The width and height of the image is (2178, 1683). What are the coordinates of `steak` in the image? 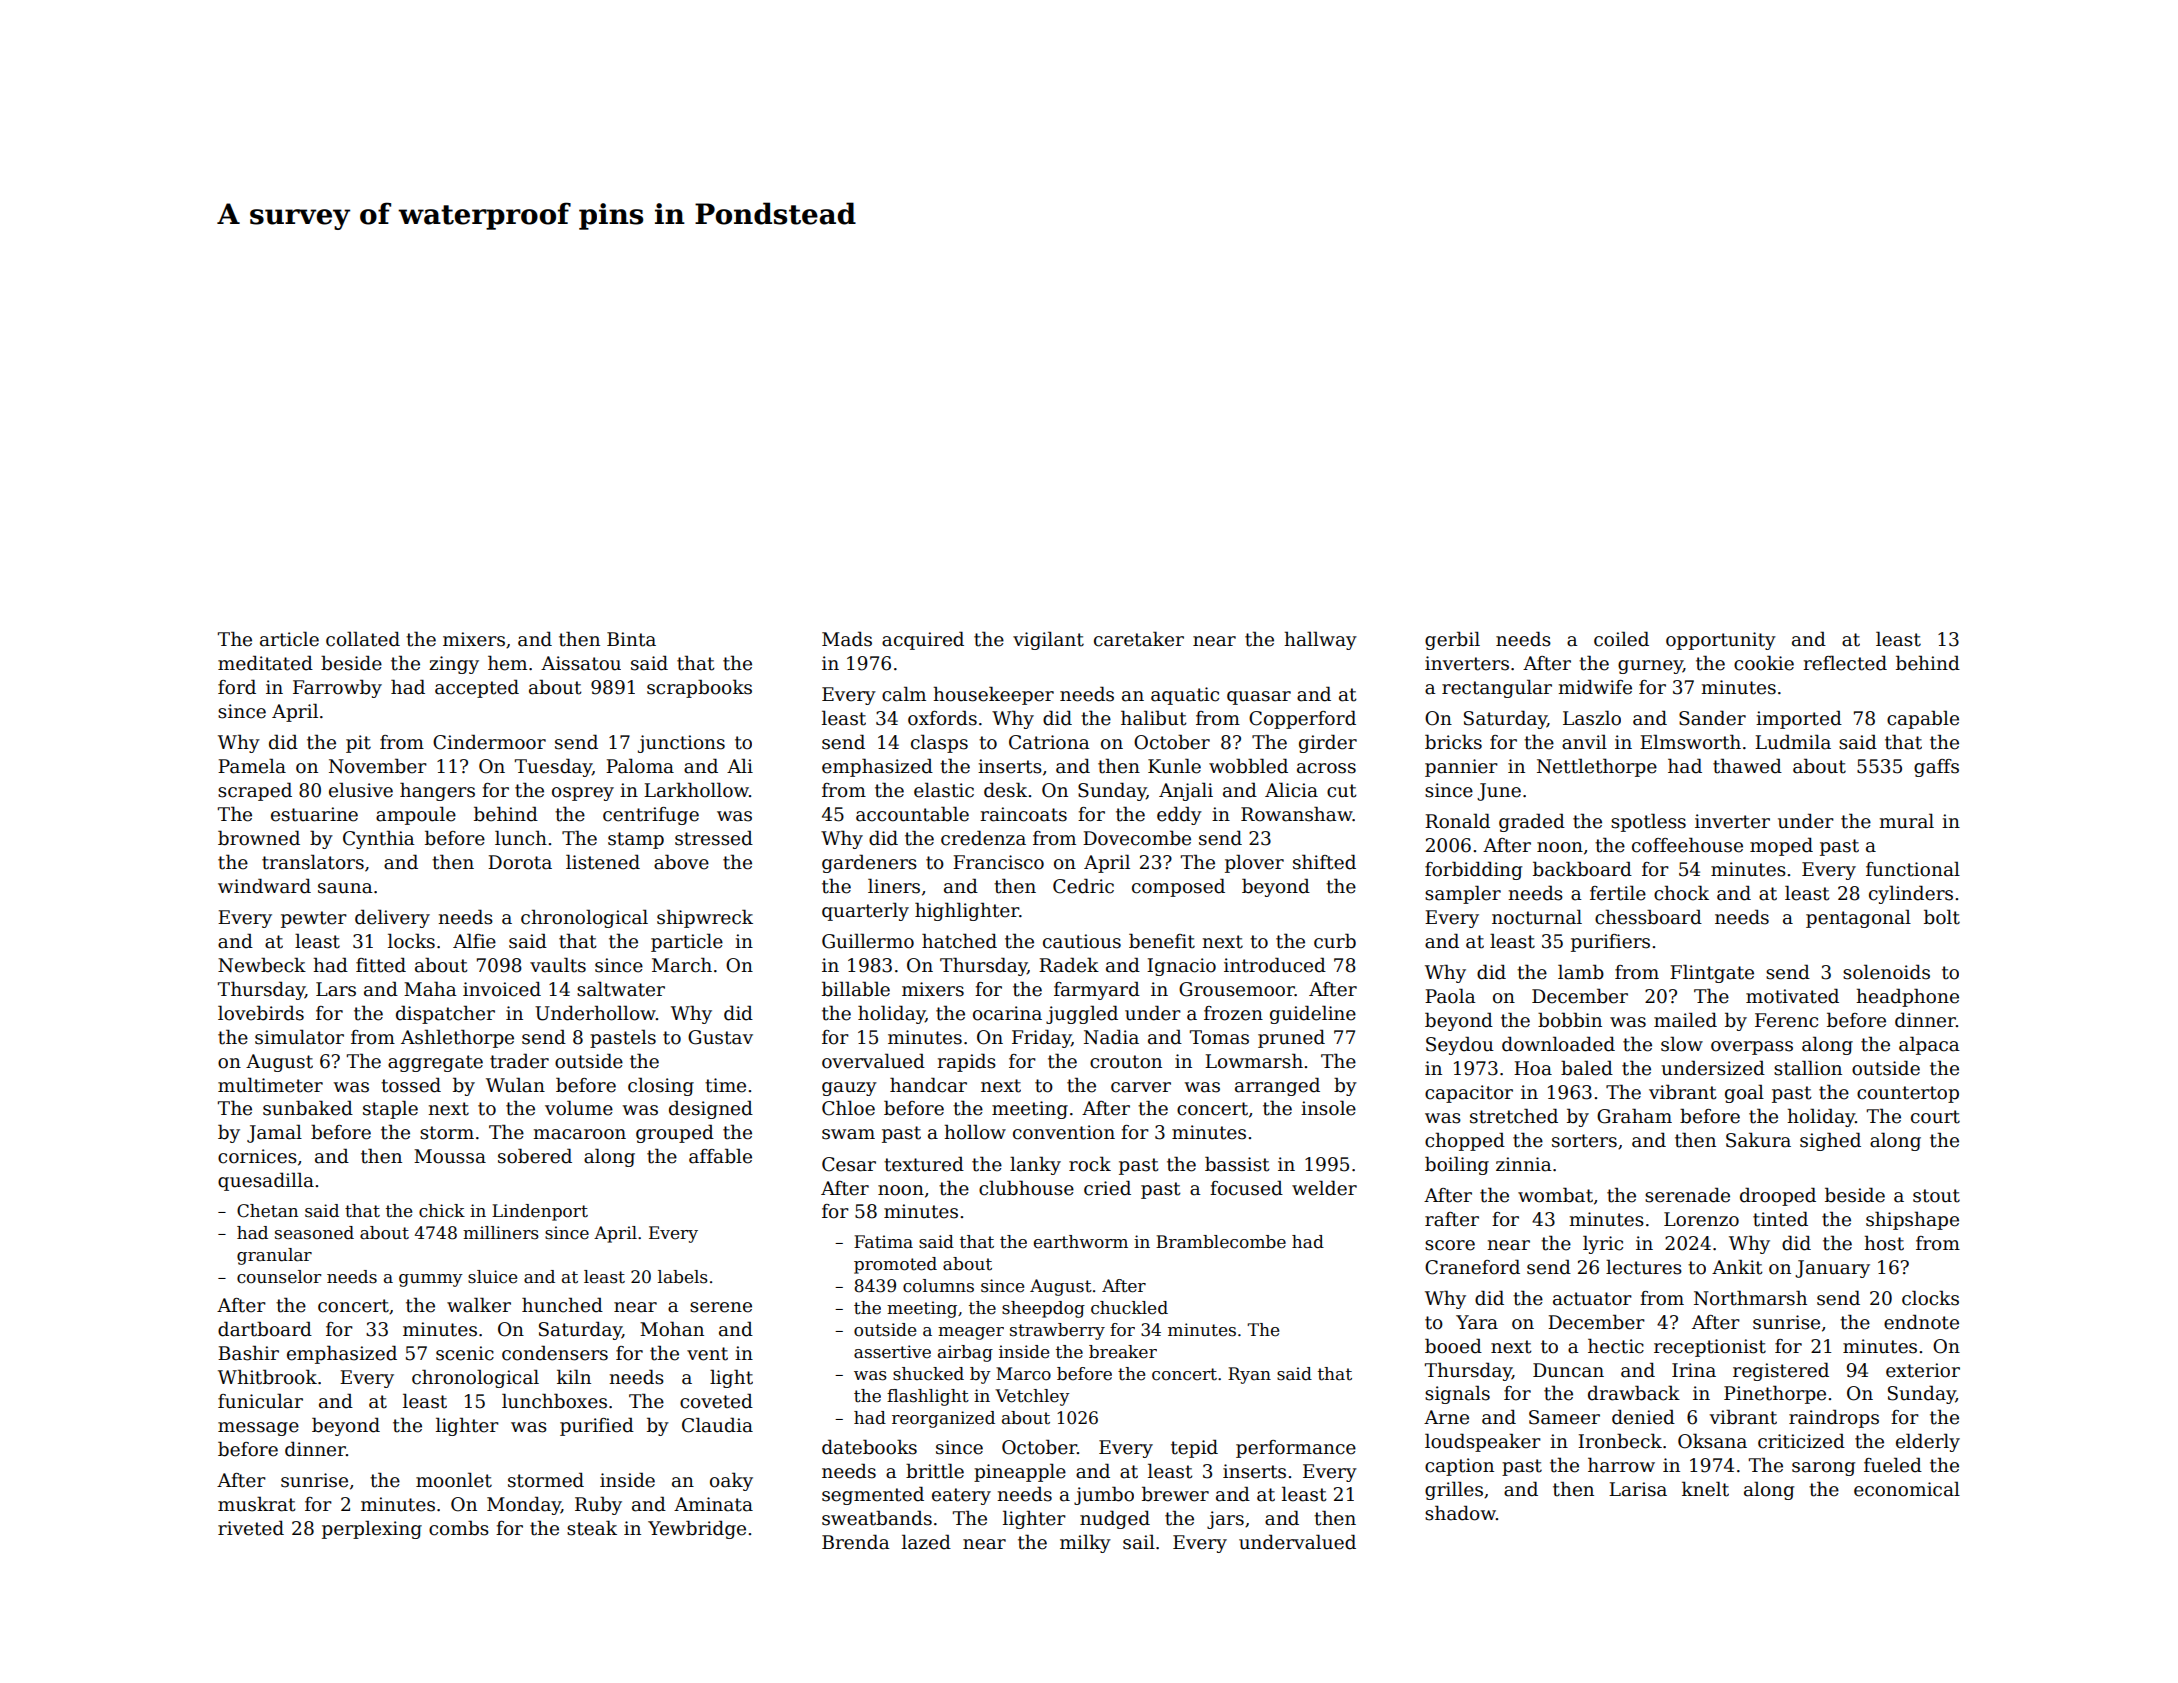 It's located at (592, 1528).
